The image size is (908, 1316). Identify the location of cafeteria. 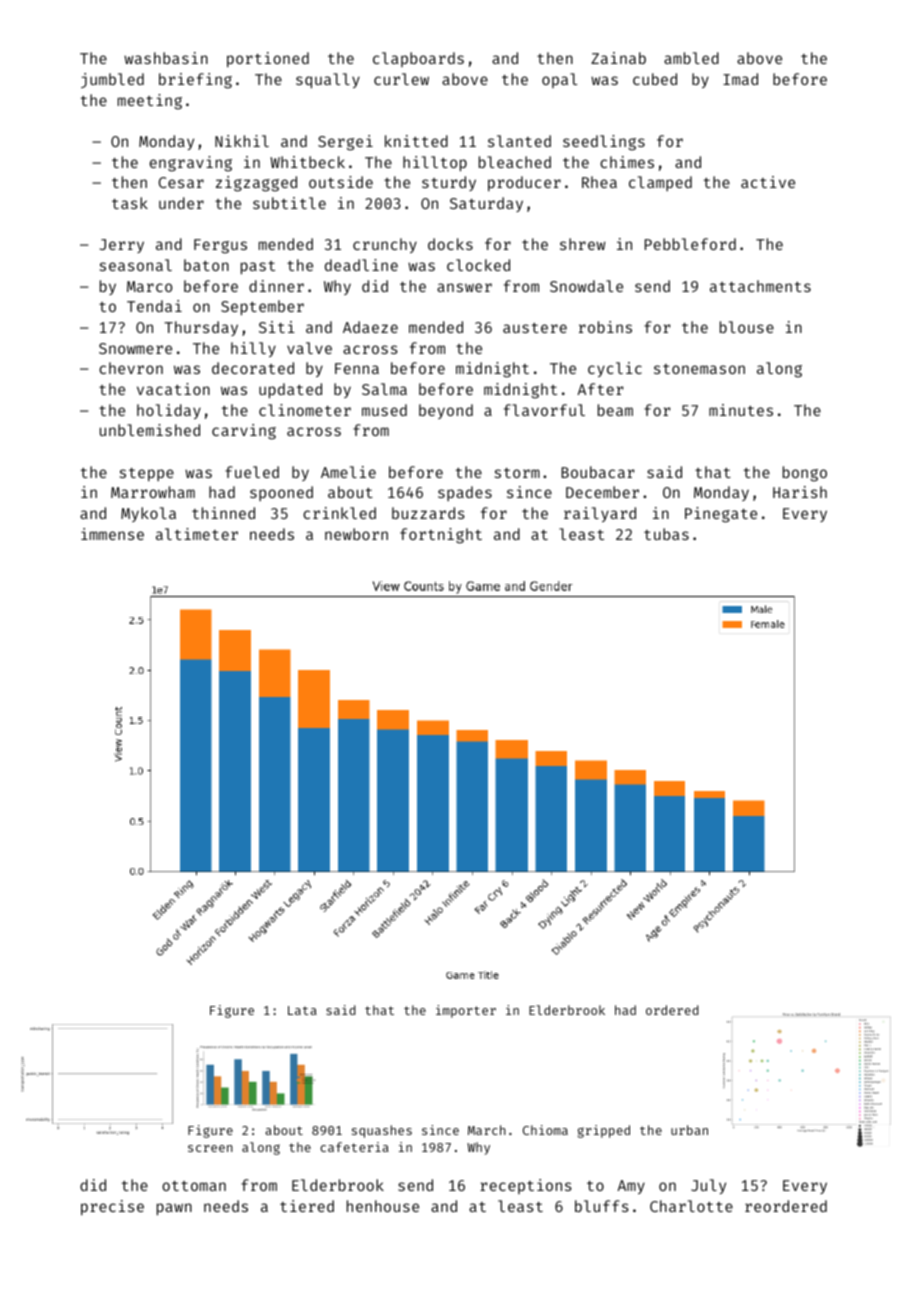
(354, 1147).
